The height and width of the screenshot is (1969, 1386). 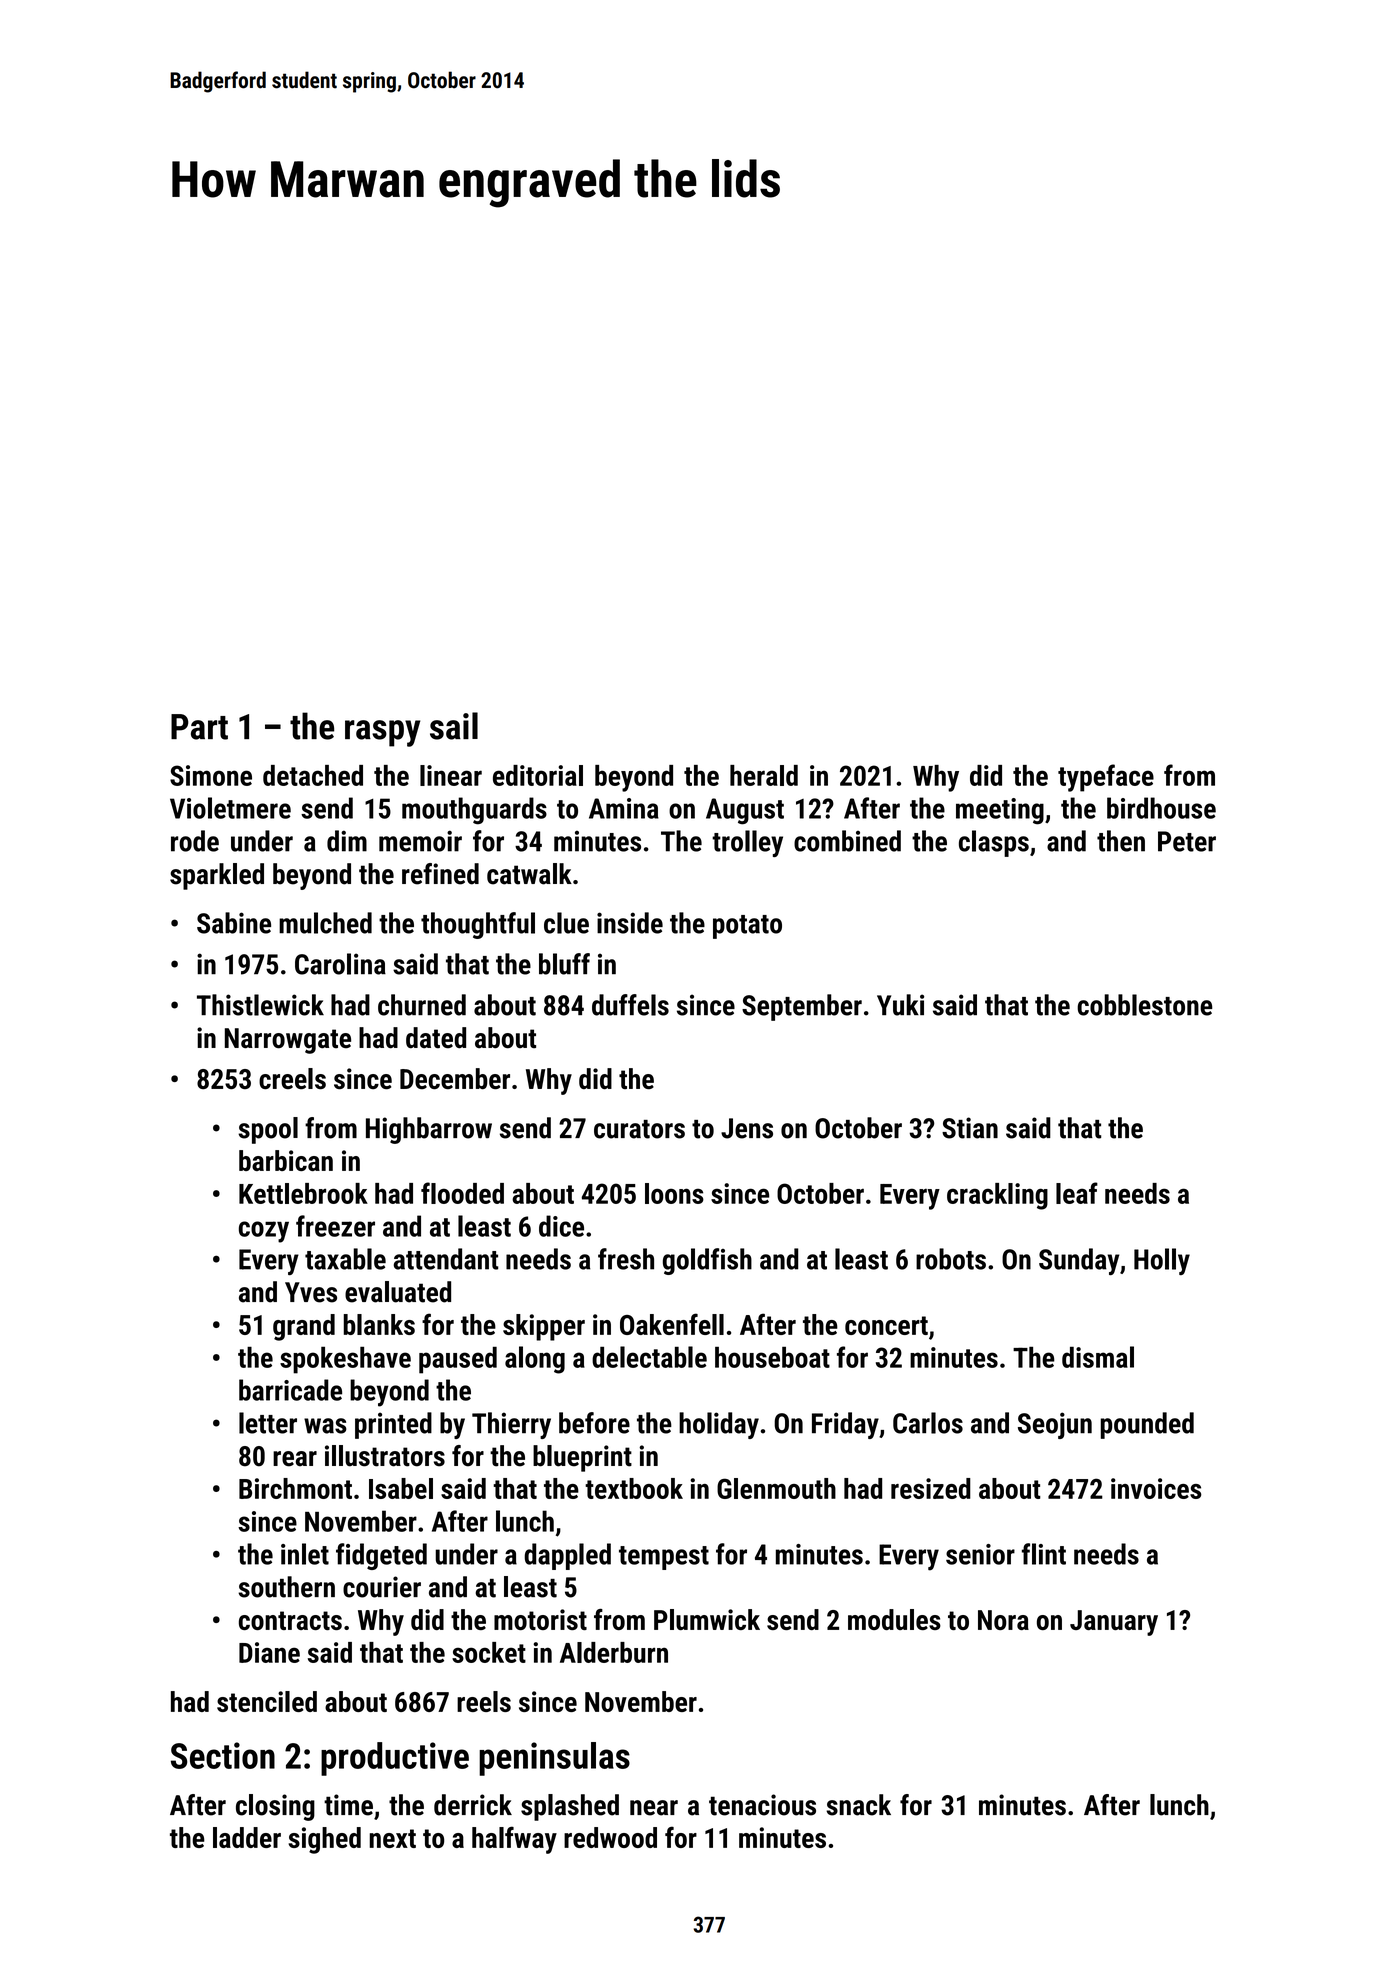 I want to click on duffels, so click(x=630, y=1005).
